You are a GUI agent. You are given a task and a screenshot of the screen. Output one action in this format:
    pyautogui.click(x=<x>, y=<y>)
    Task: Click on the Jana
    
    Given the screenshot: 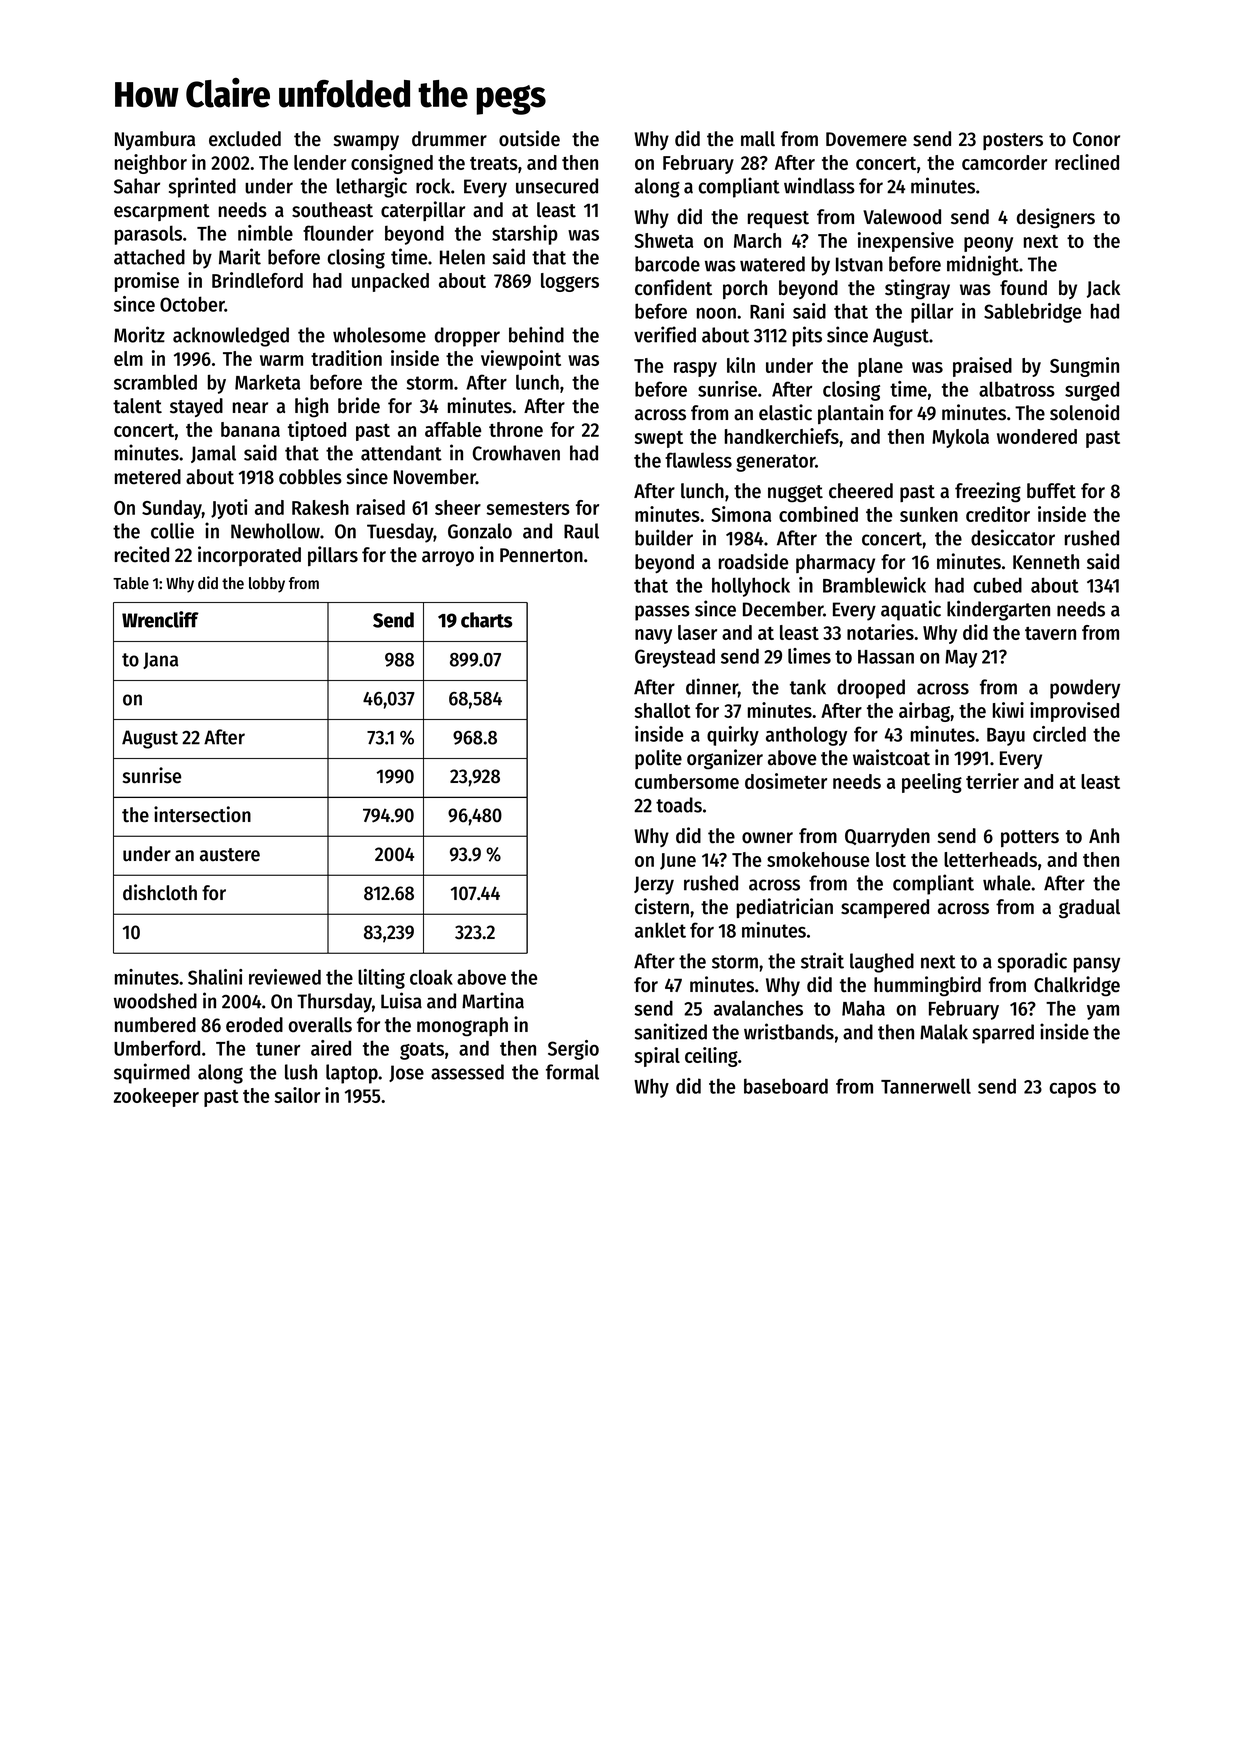 What is the action you would take?
    pyautogui.click(x=160, y=660)
